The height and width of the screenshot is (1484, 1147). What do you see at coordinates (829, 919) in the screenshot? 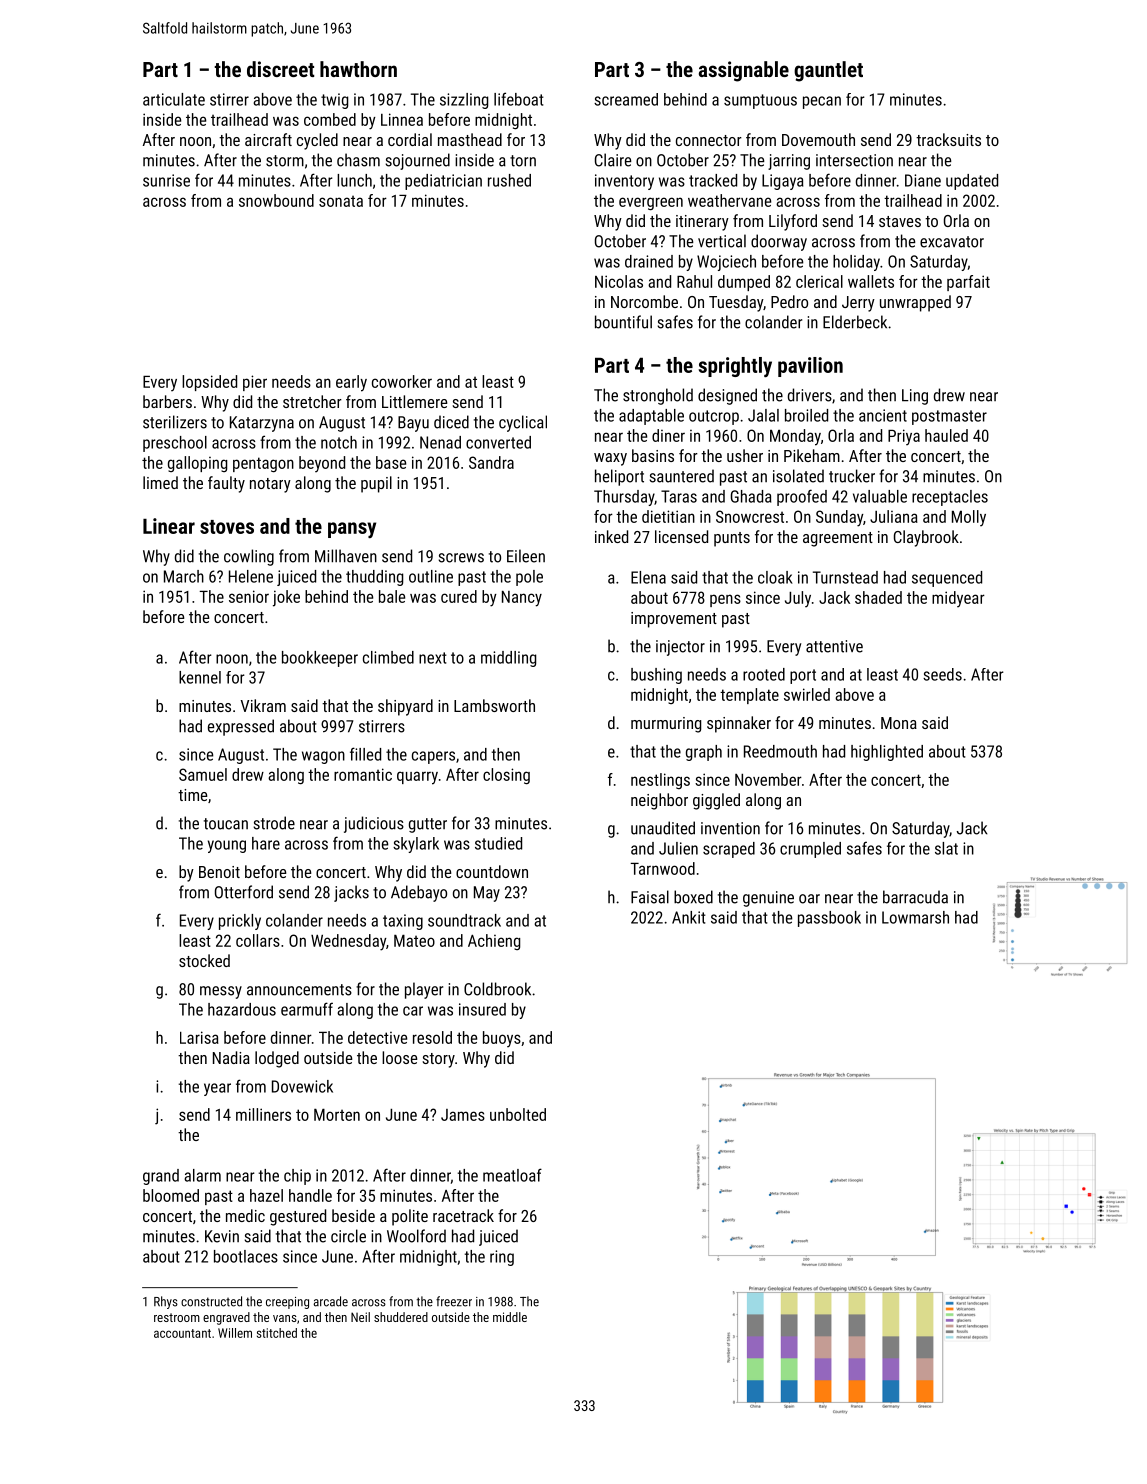
I see `passbook` at bounding box center [829, 919].
